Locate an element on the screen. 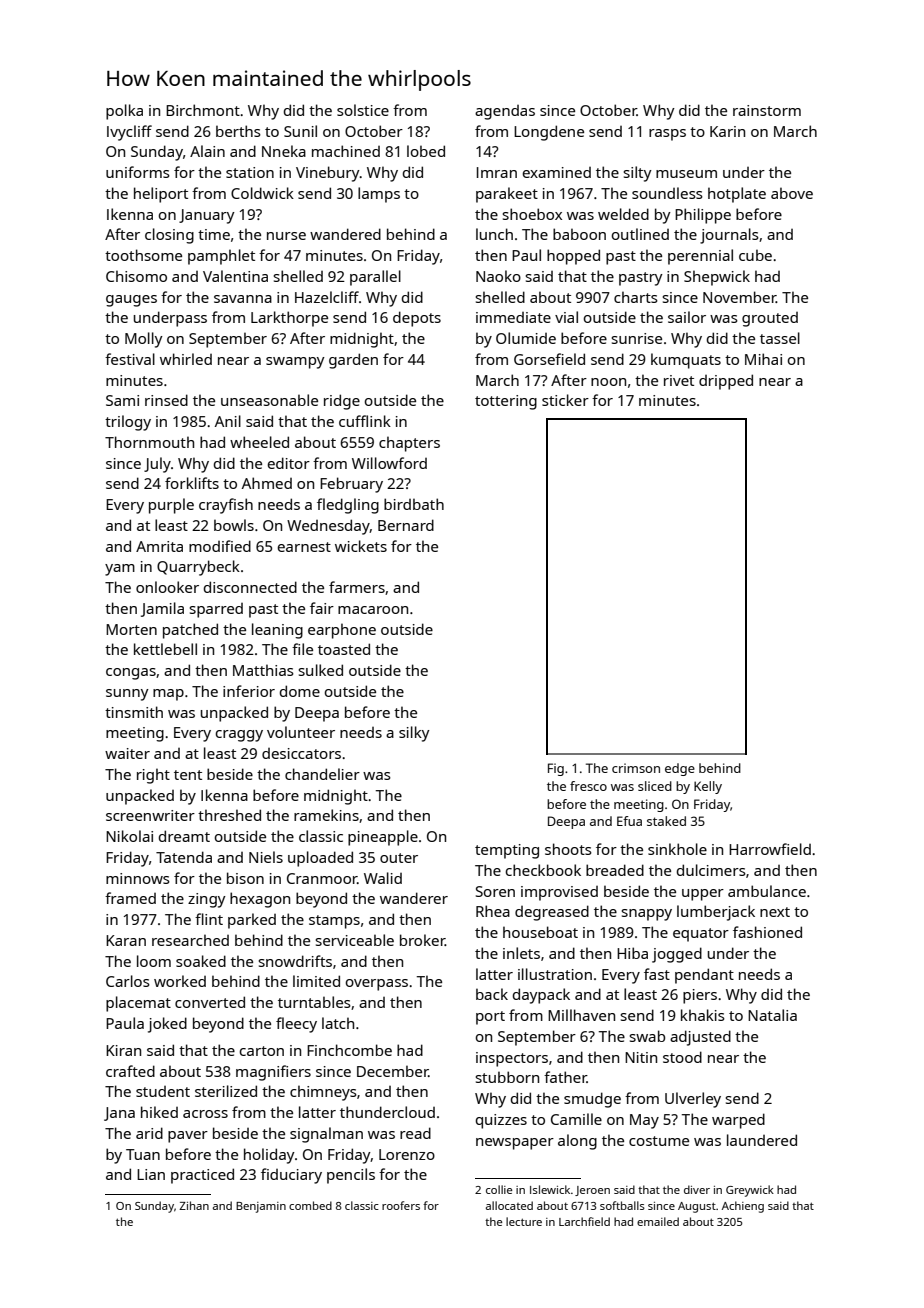 This screenshot has height=1308, width=924. Walid is located at coordinates (383, 878).
